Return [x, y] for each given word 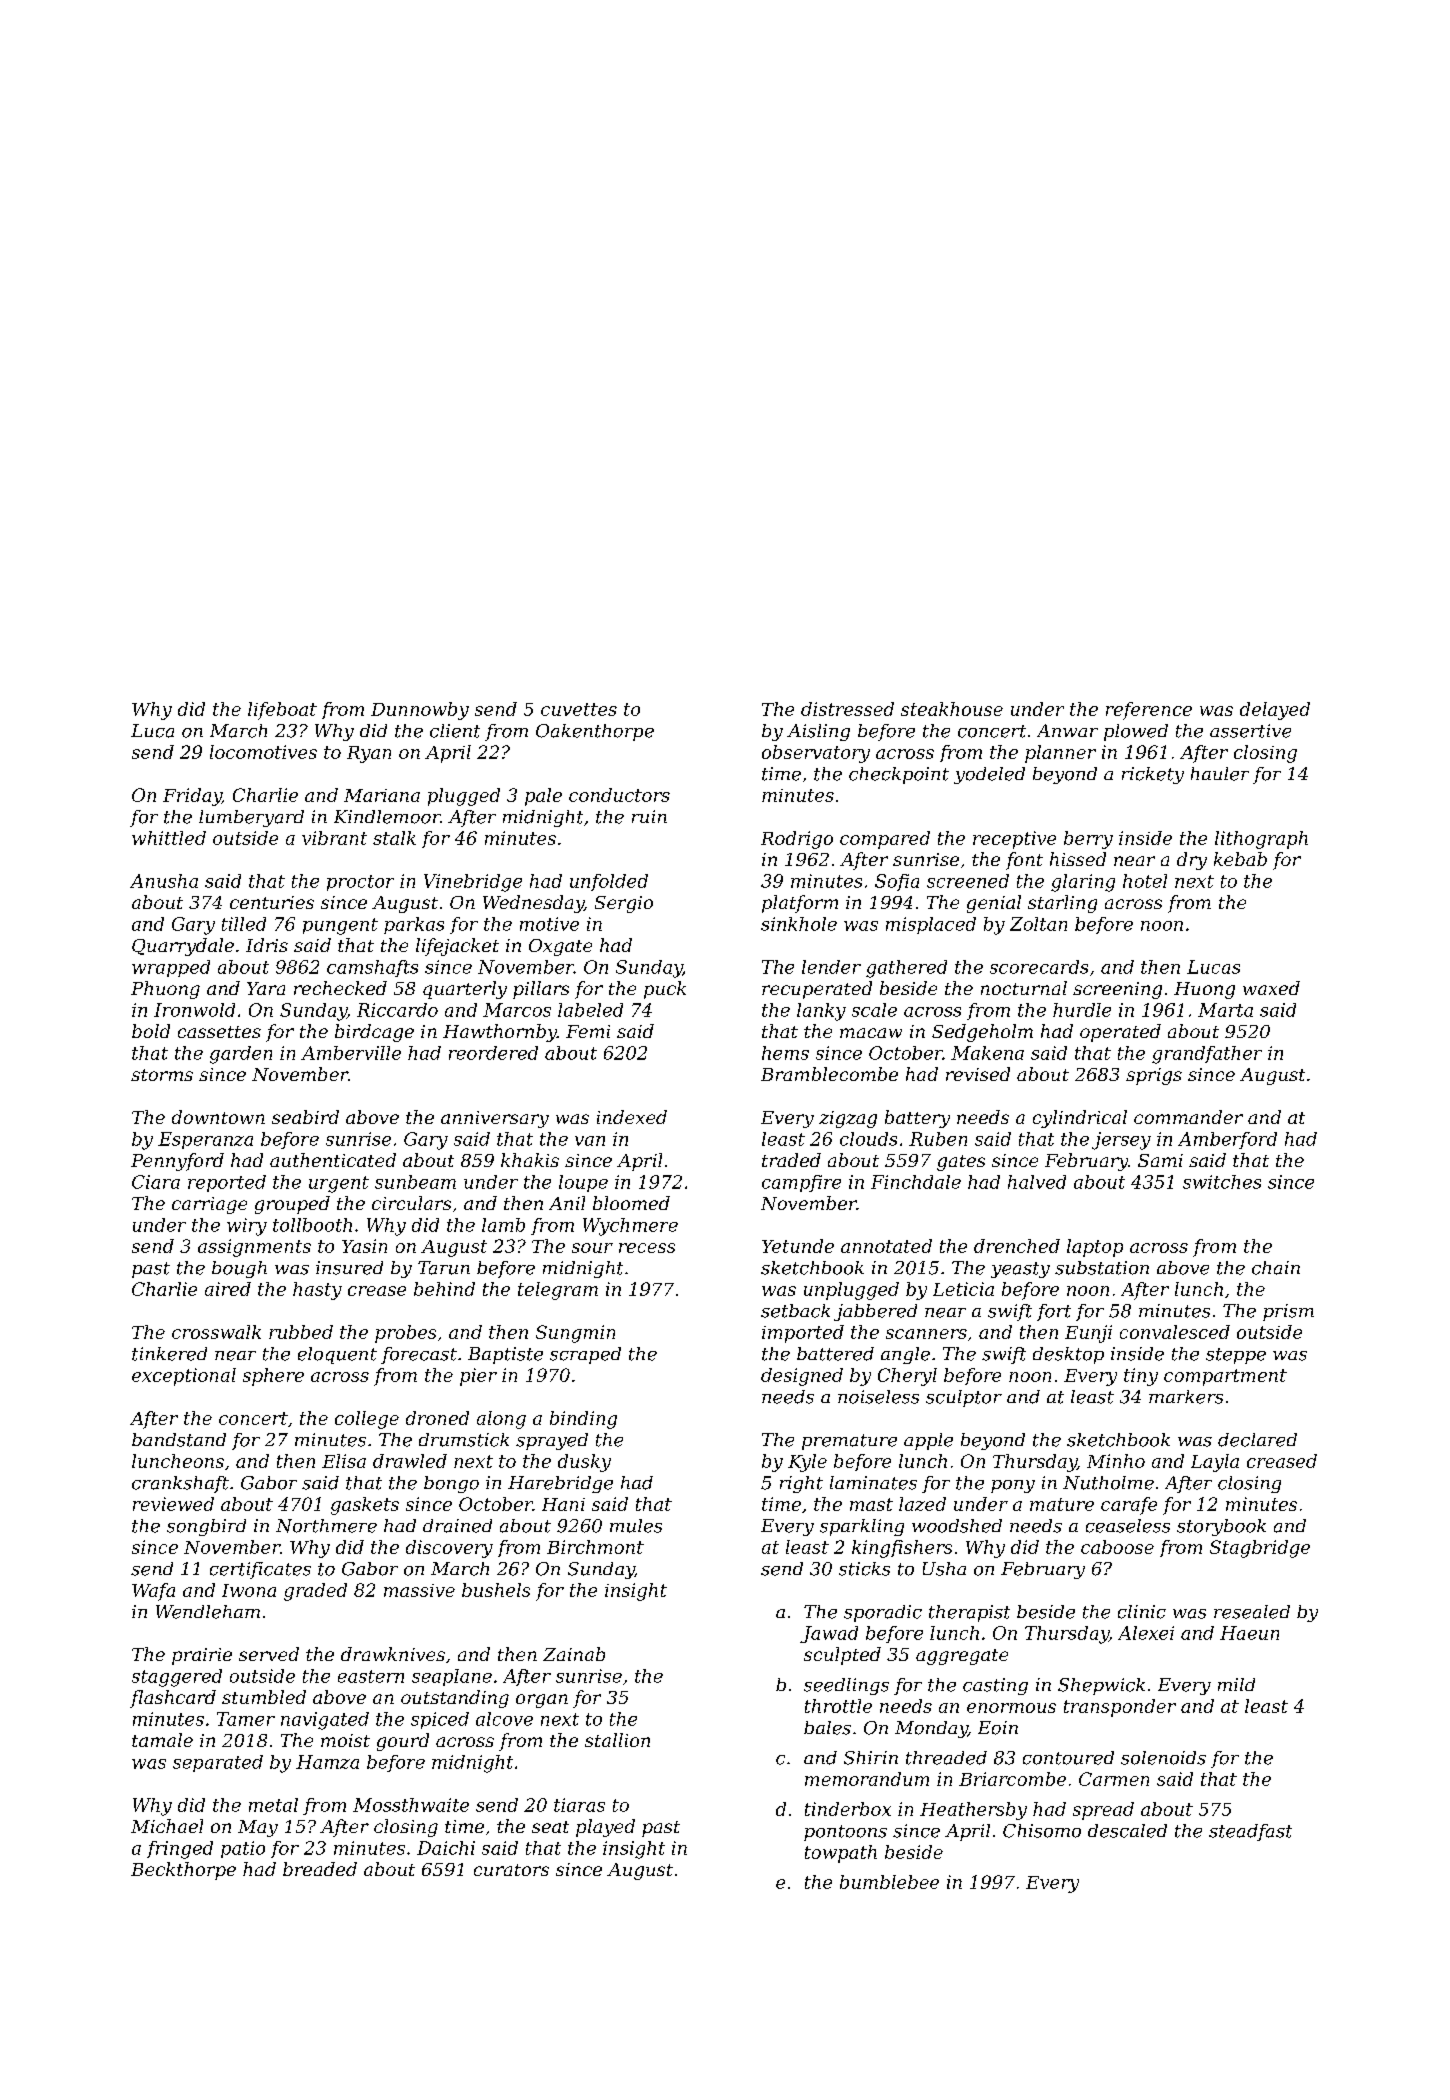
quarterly [465, 990]
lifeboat [282, 711]
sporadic [883, 1613]
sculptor [964, 1398]
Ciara [156, 1182]
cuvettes [579, 709]
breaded [320, 1869]
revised [978, 1074]
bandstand [179, 1440]
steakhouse [952, 709]
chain [1276, 1268]
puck [665, 990]
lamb [503, 1225]
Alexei [1146, 1633]
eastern [371, 1676]
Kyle [807, 1463]
